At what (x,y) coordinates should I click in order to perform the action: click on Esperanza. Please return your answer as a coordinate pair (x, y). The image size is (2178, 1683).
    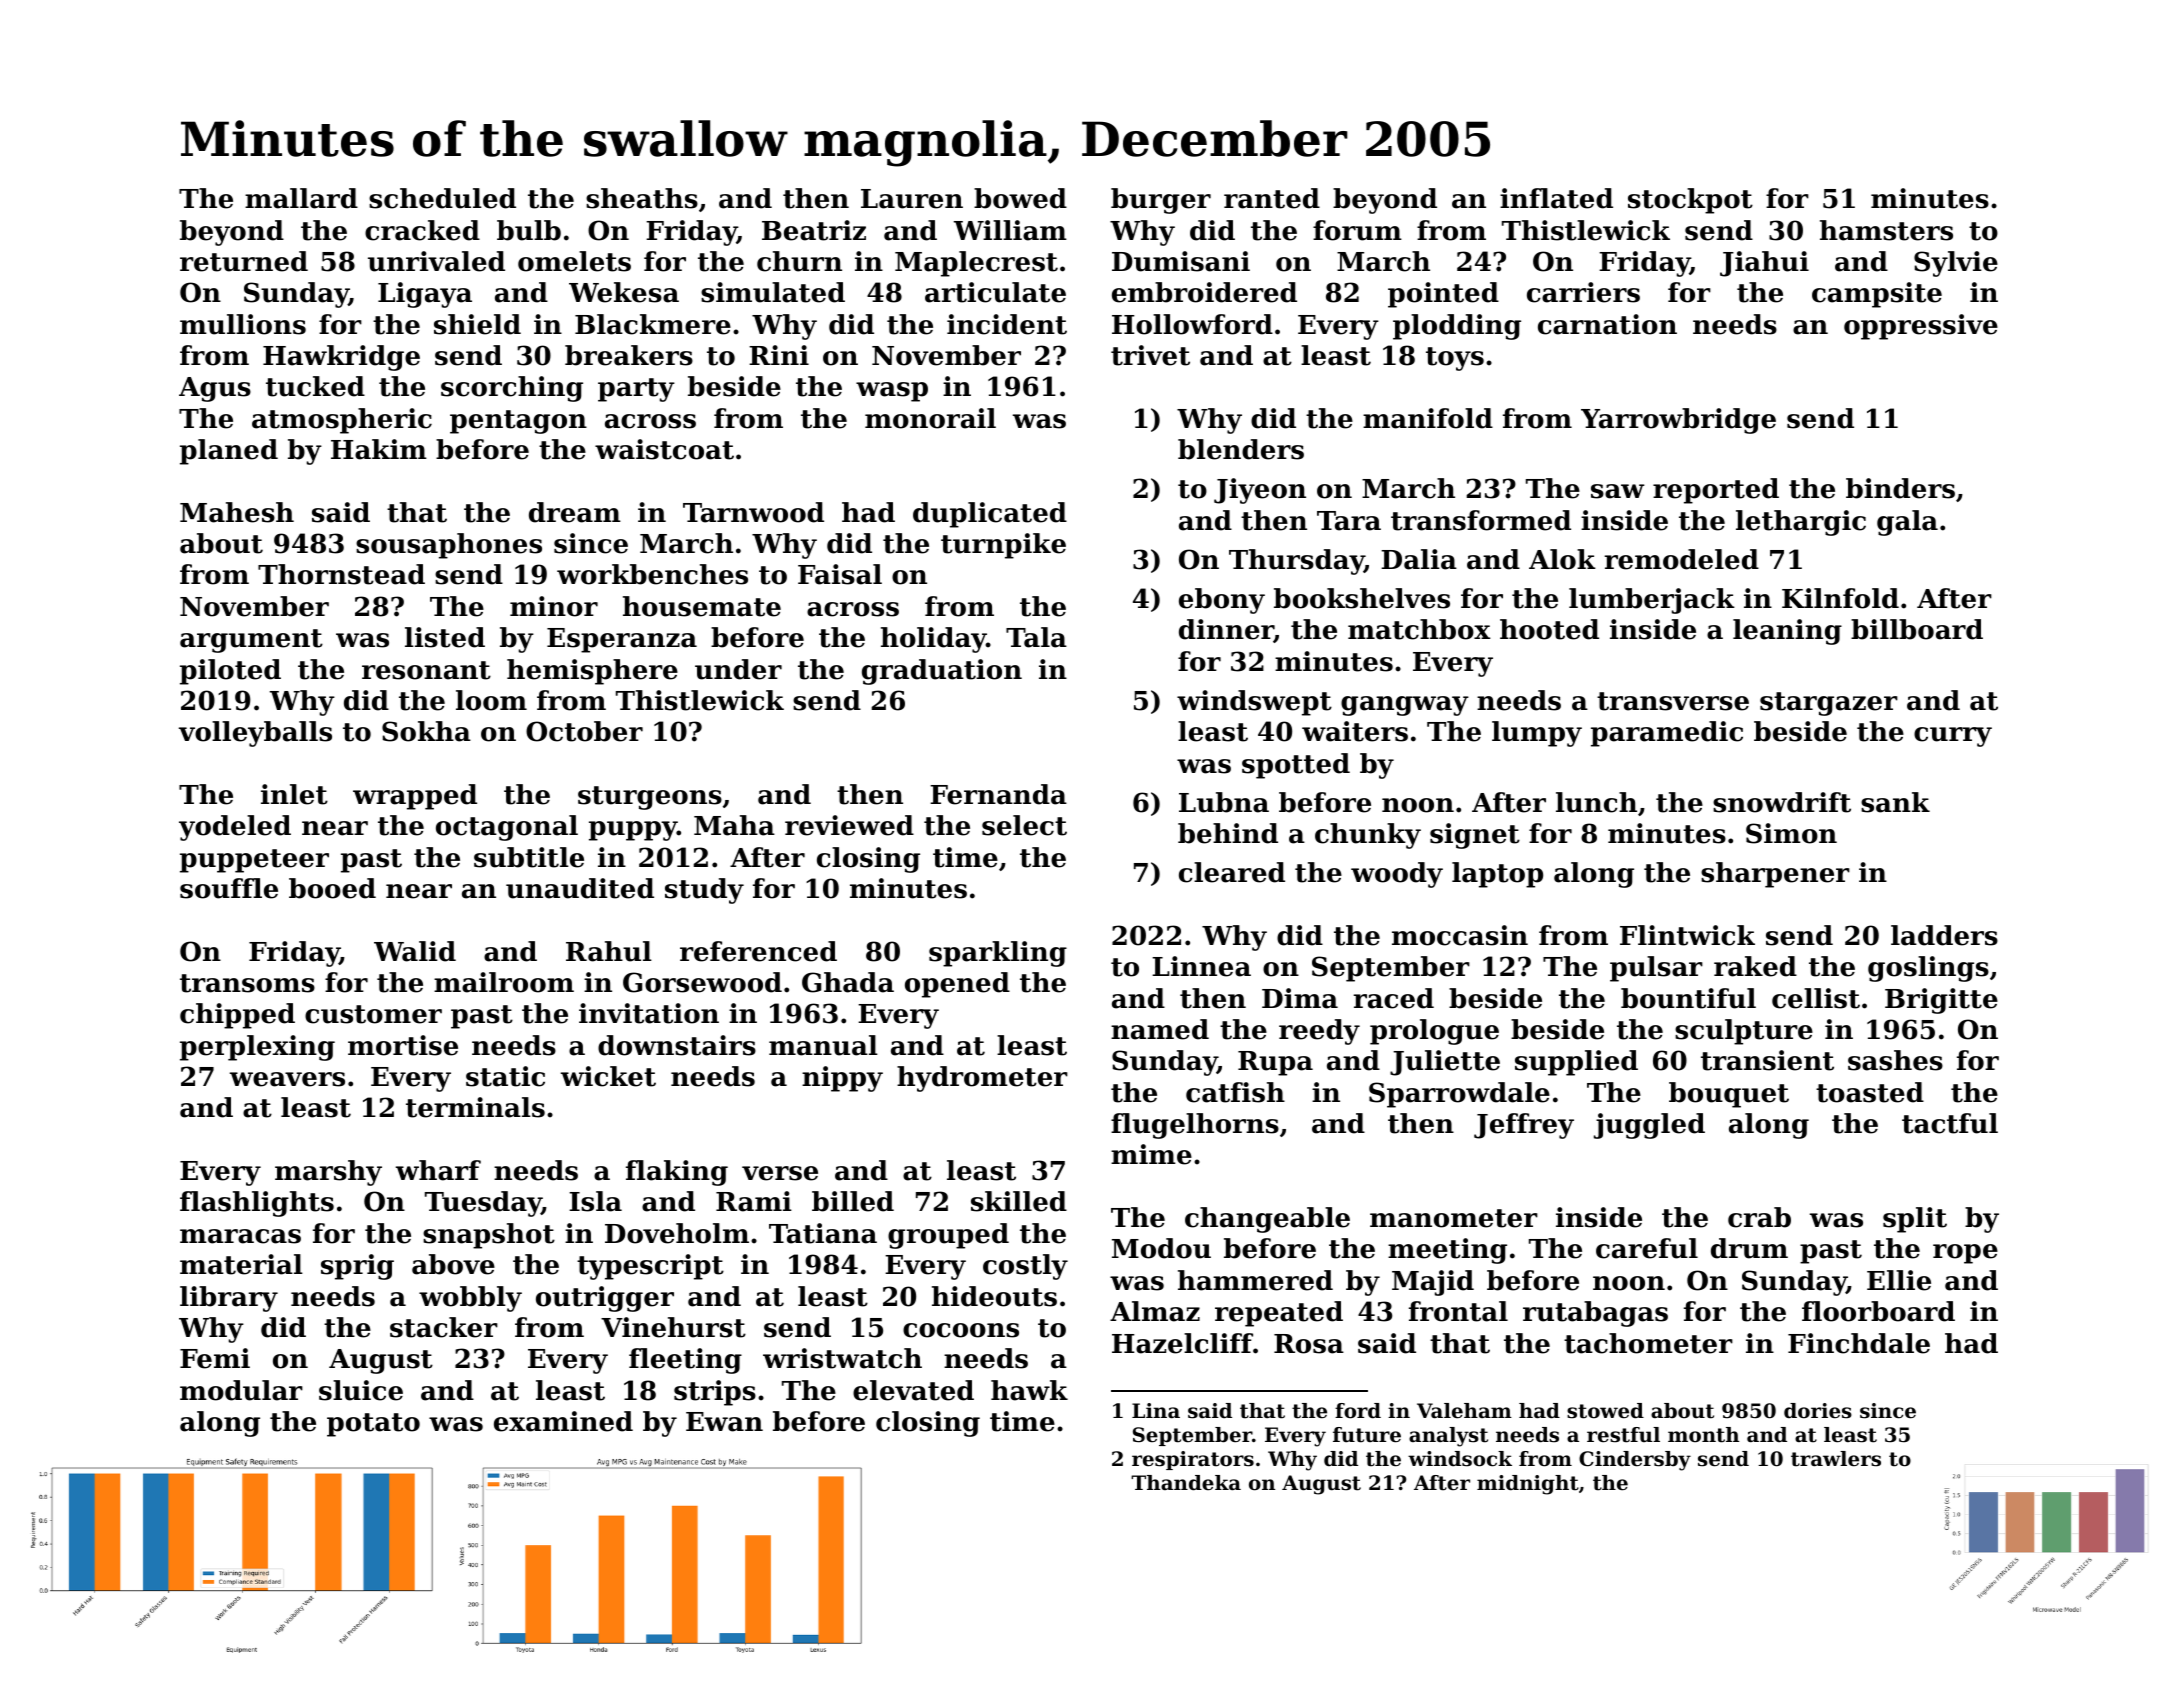
    Looking at the image, I should click on (622, 640).
